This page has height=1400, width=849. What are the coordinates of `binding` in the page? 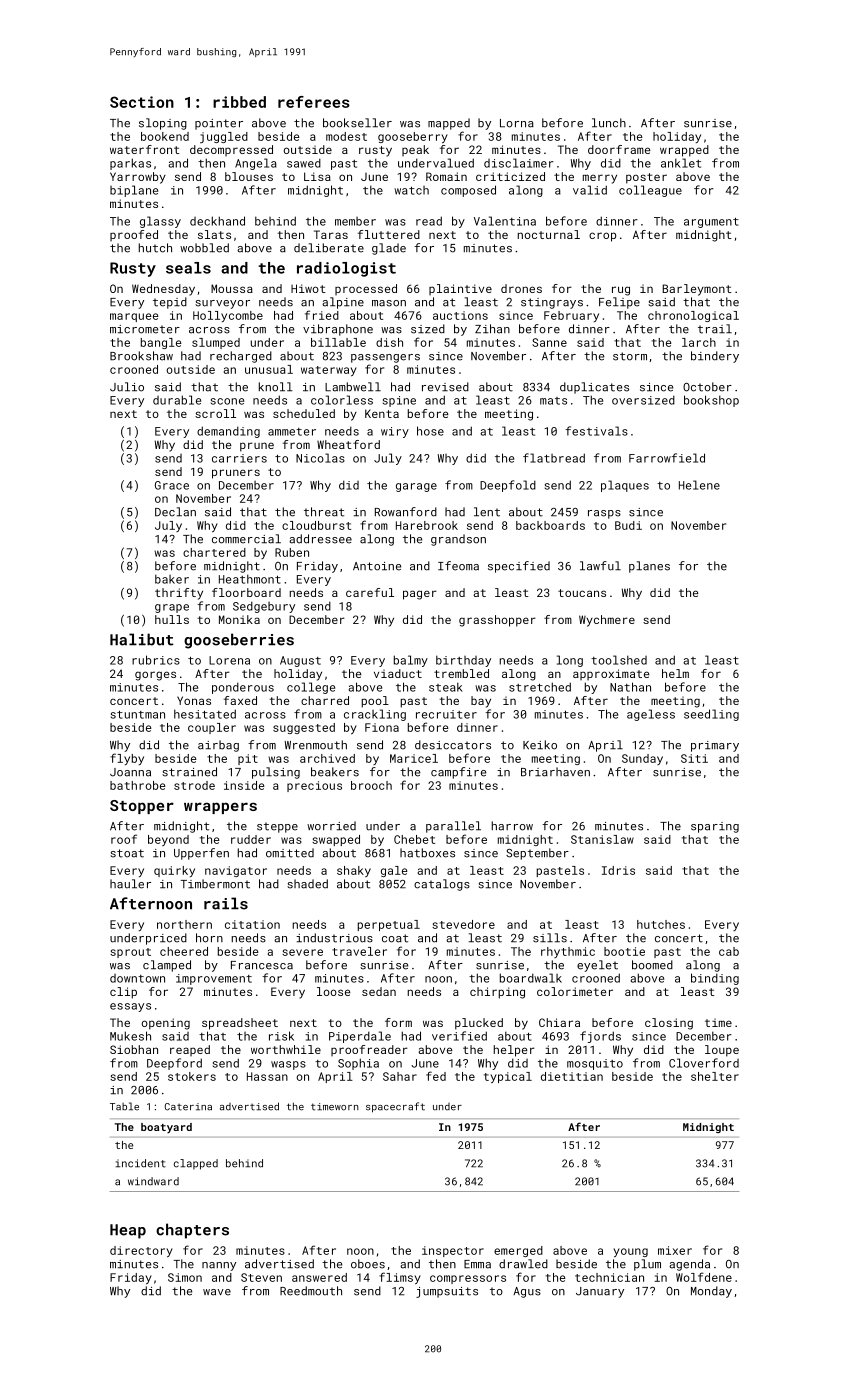 It's located at (715, 979).
